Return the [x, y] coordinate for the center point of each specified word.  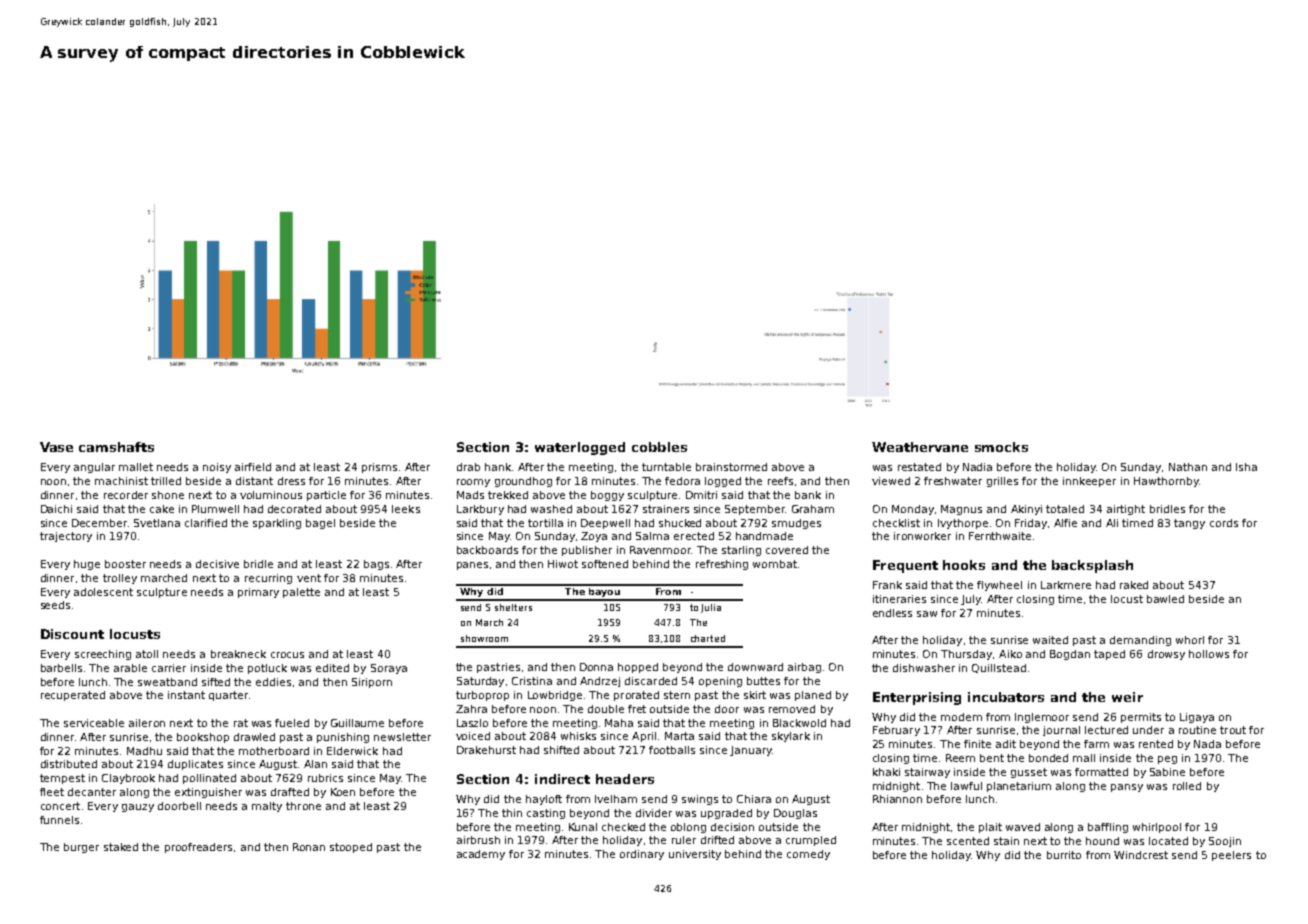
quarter [228, 696]
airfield [253, 467]
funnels [59, 820]
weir [1127, 697]
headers [625, 779]
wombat [775, 564]
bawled [1165, 599]
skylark [791, 737]
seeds [55, 605]
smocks [1001, 447]
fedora [682, 481]
